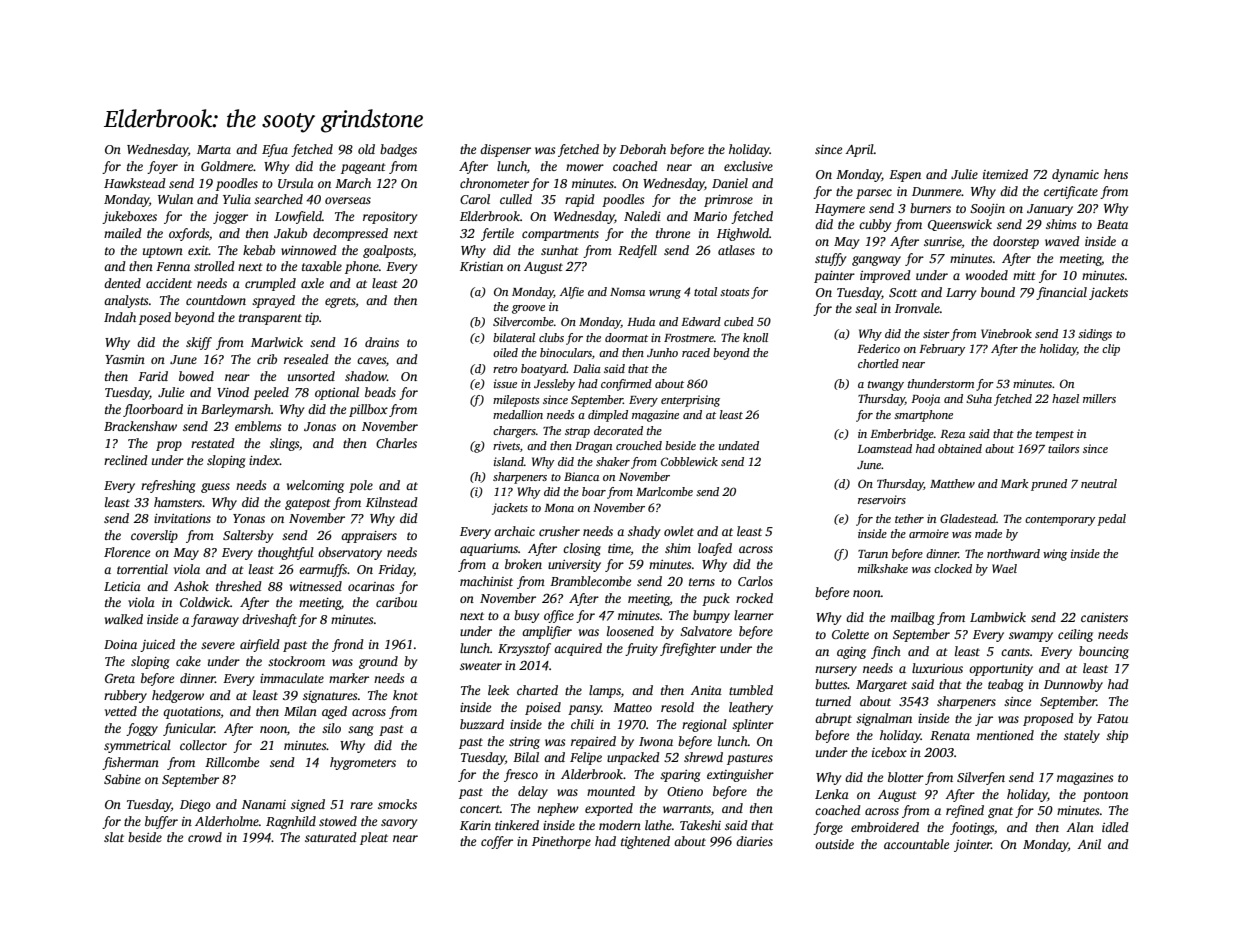  I want to click on taxable, so click(322, 266).
